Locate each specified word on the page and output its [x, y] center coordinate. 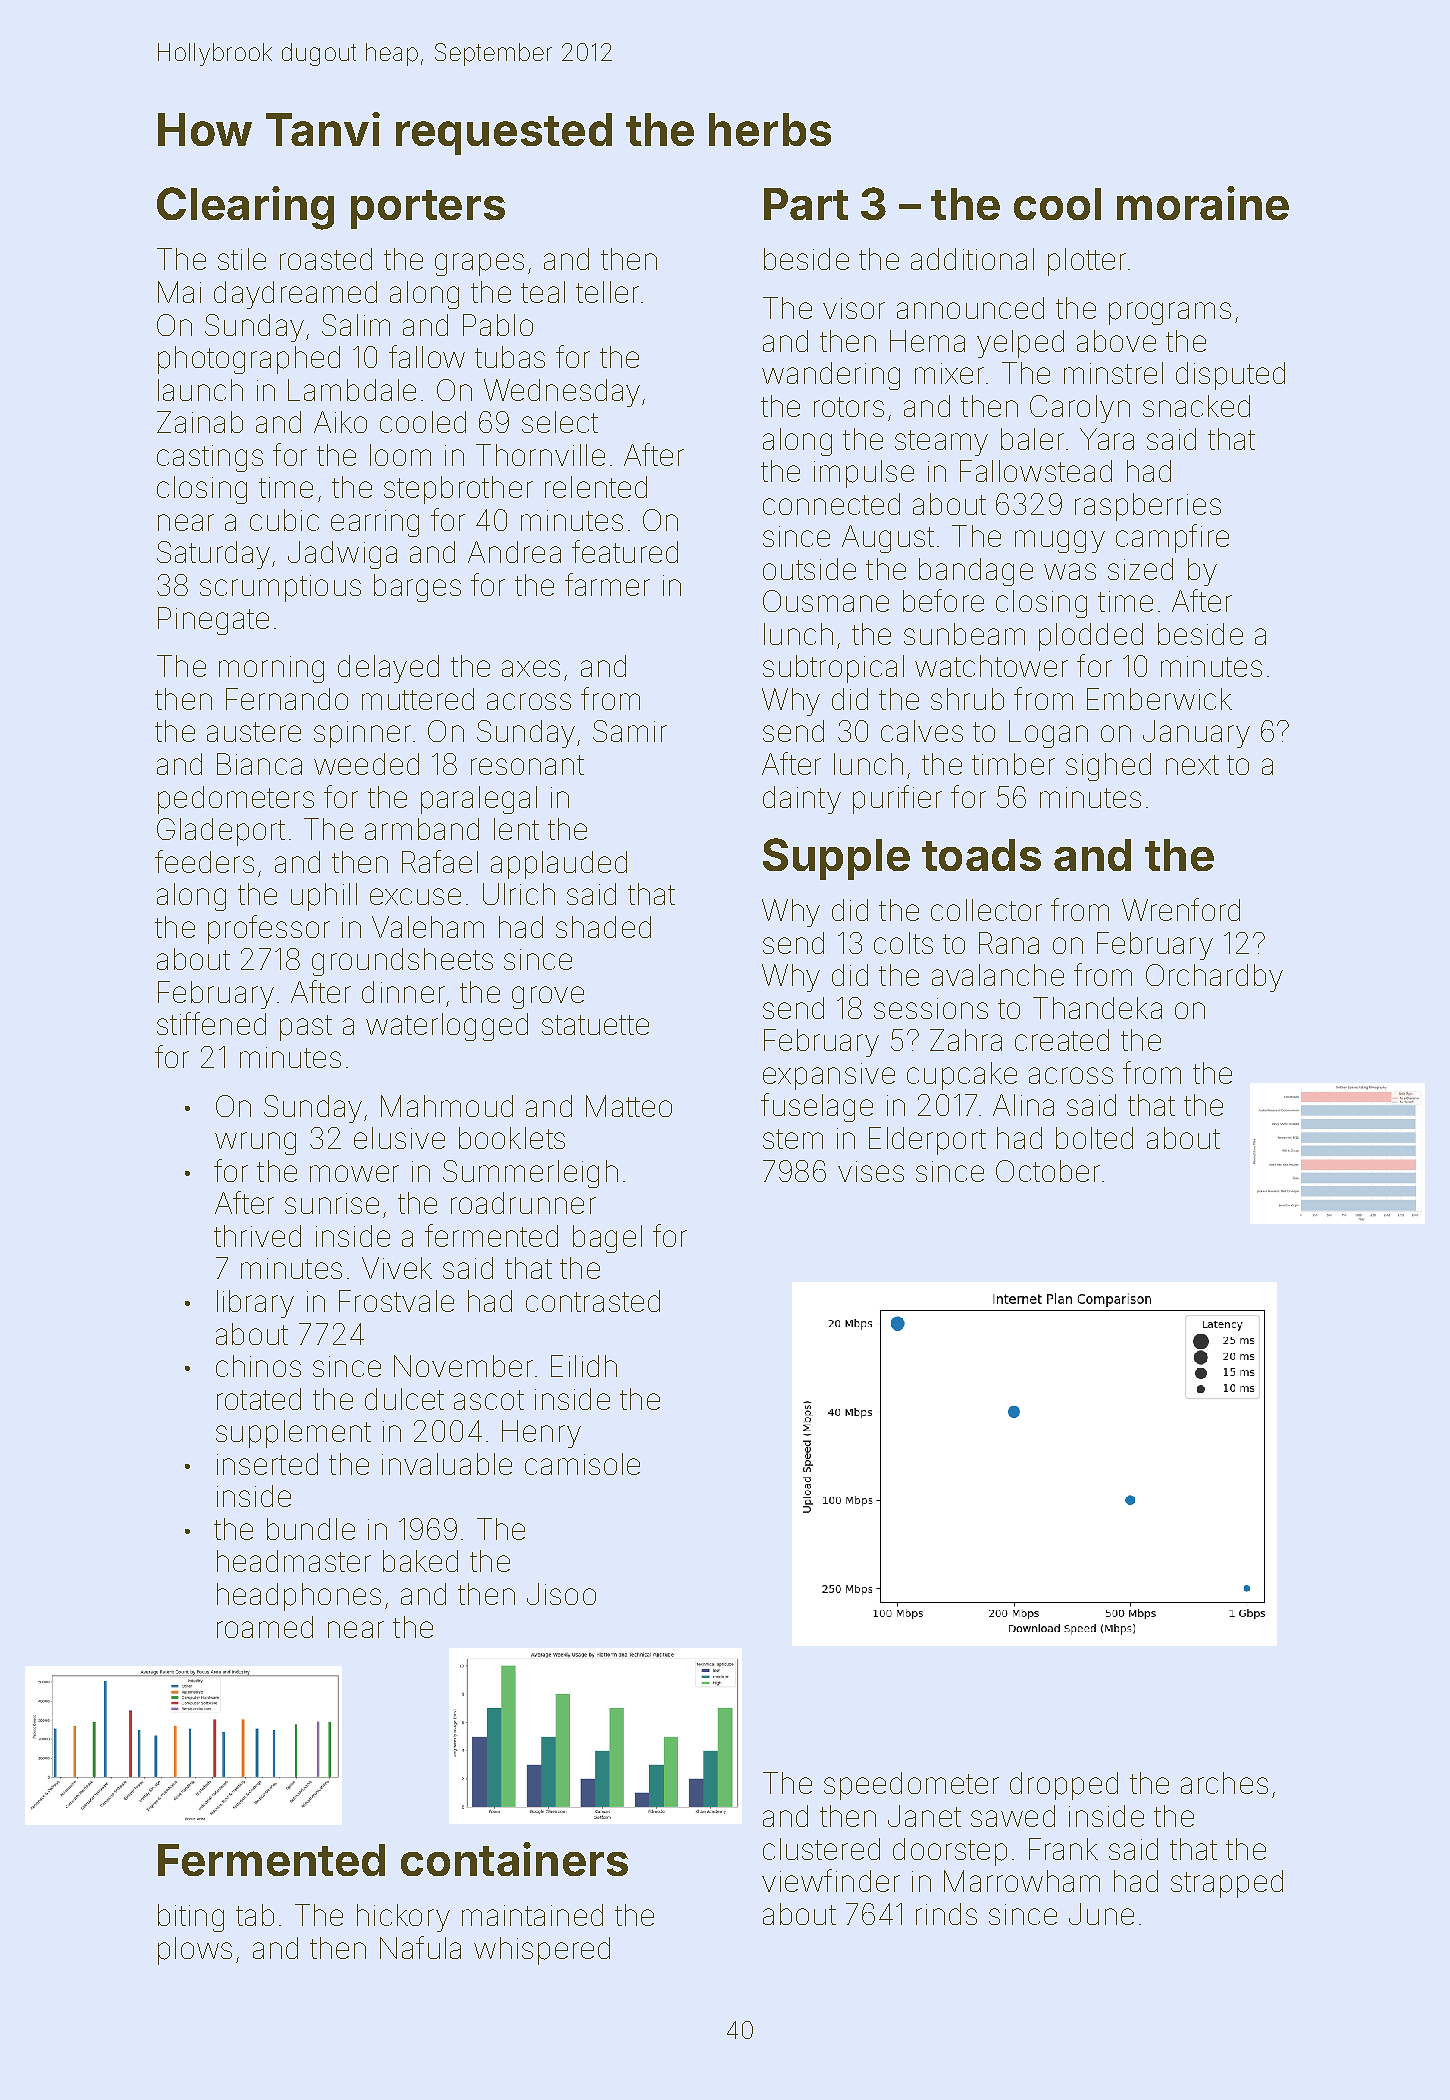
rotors [849, 407]
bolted [1094, 1138]
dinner [403, 992]
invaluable [447, 1464]
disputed [1230, 376]
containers [514, 1859]
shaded [603, 927]
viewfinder [831, 1880]
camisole [582, 1464]
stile [242, 259]
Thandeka [1097, 1008]
